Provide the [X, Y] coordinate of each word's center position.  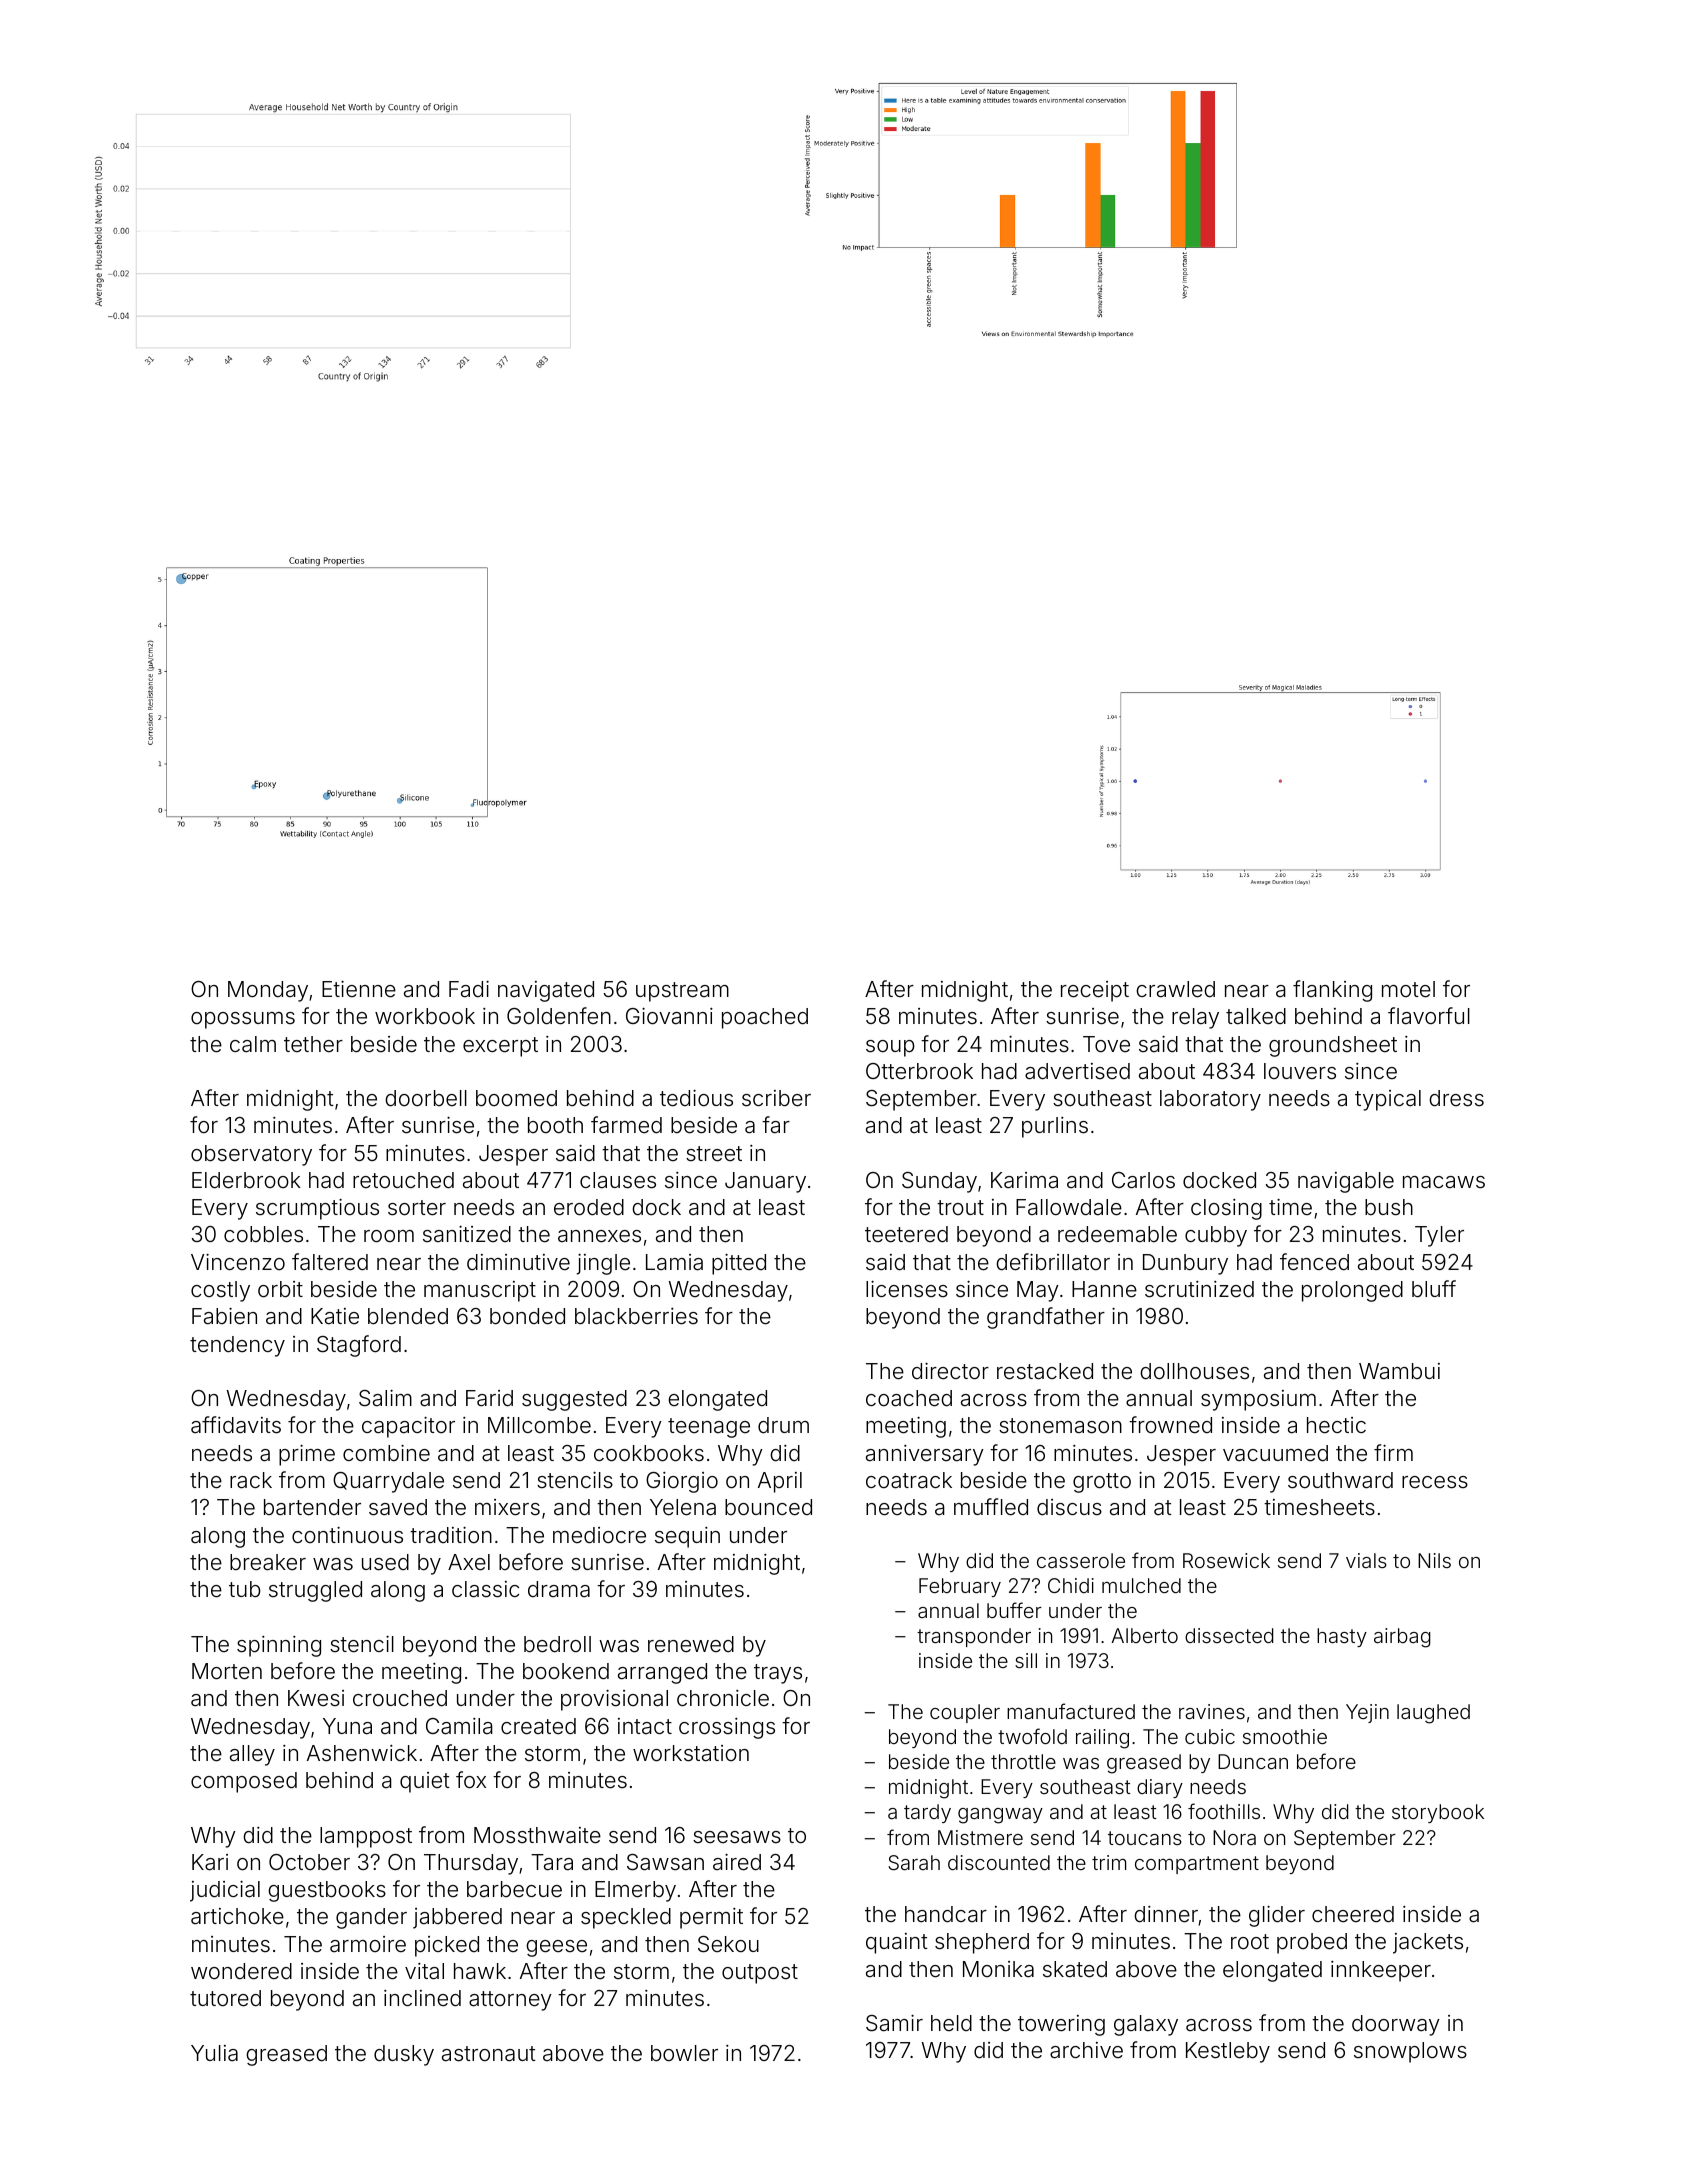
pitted [739, 1264]
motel [1408, 989]
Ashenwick [362, 1753]
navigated [546, 991]
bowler [684, 2053]
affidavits [236, 1425]
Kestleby [1228, 2052]
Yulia [214, 2053]
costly [220, 1291]
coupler [965, 1713]
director [950, 1371]
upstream [682, 992]
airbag [1402, 1638]
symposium [1258, 1400]
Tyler [1439, 1236]
